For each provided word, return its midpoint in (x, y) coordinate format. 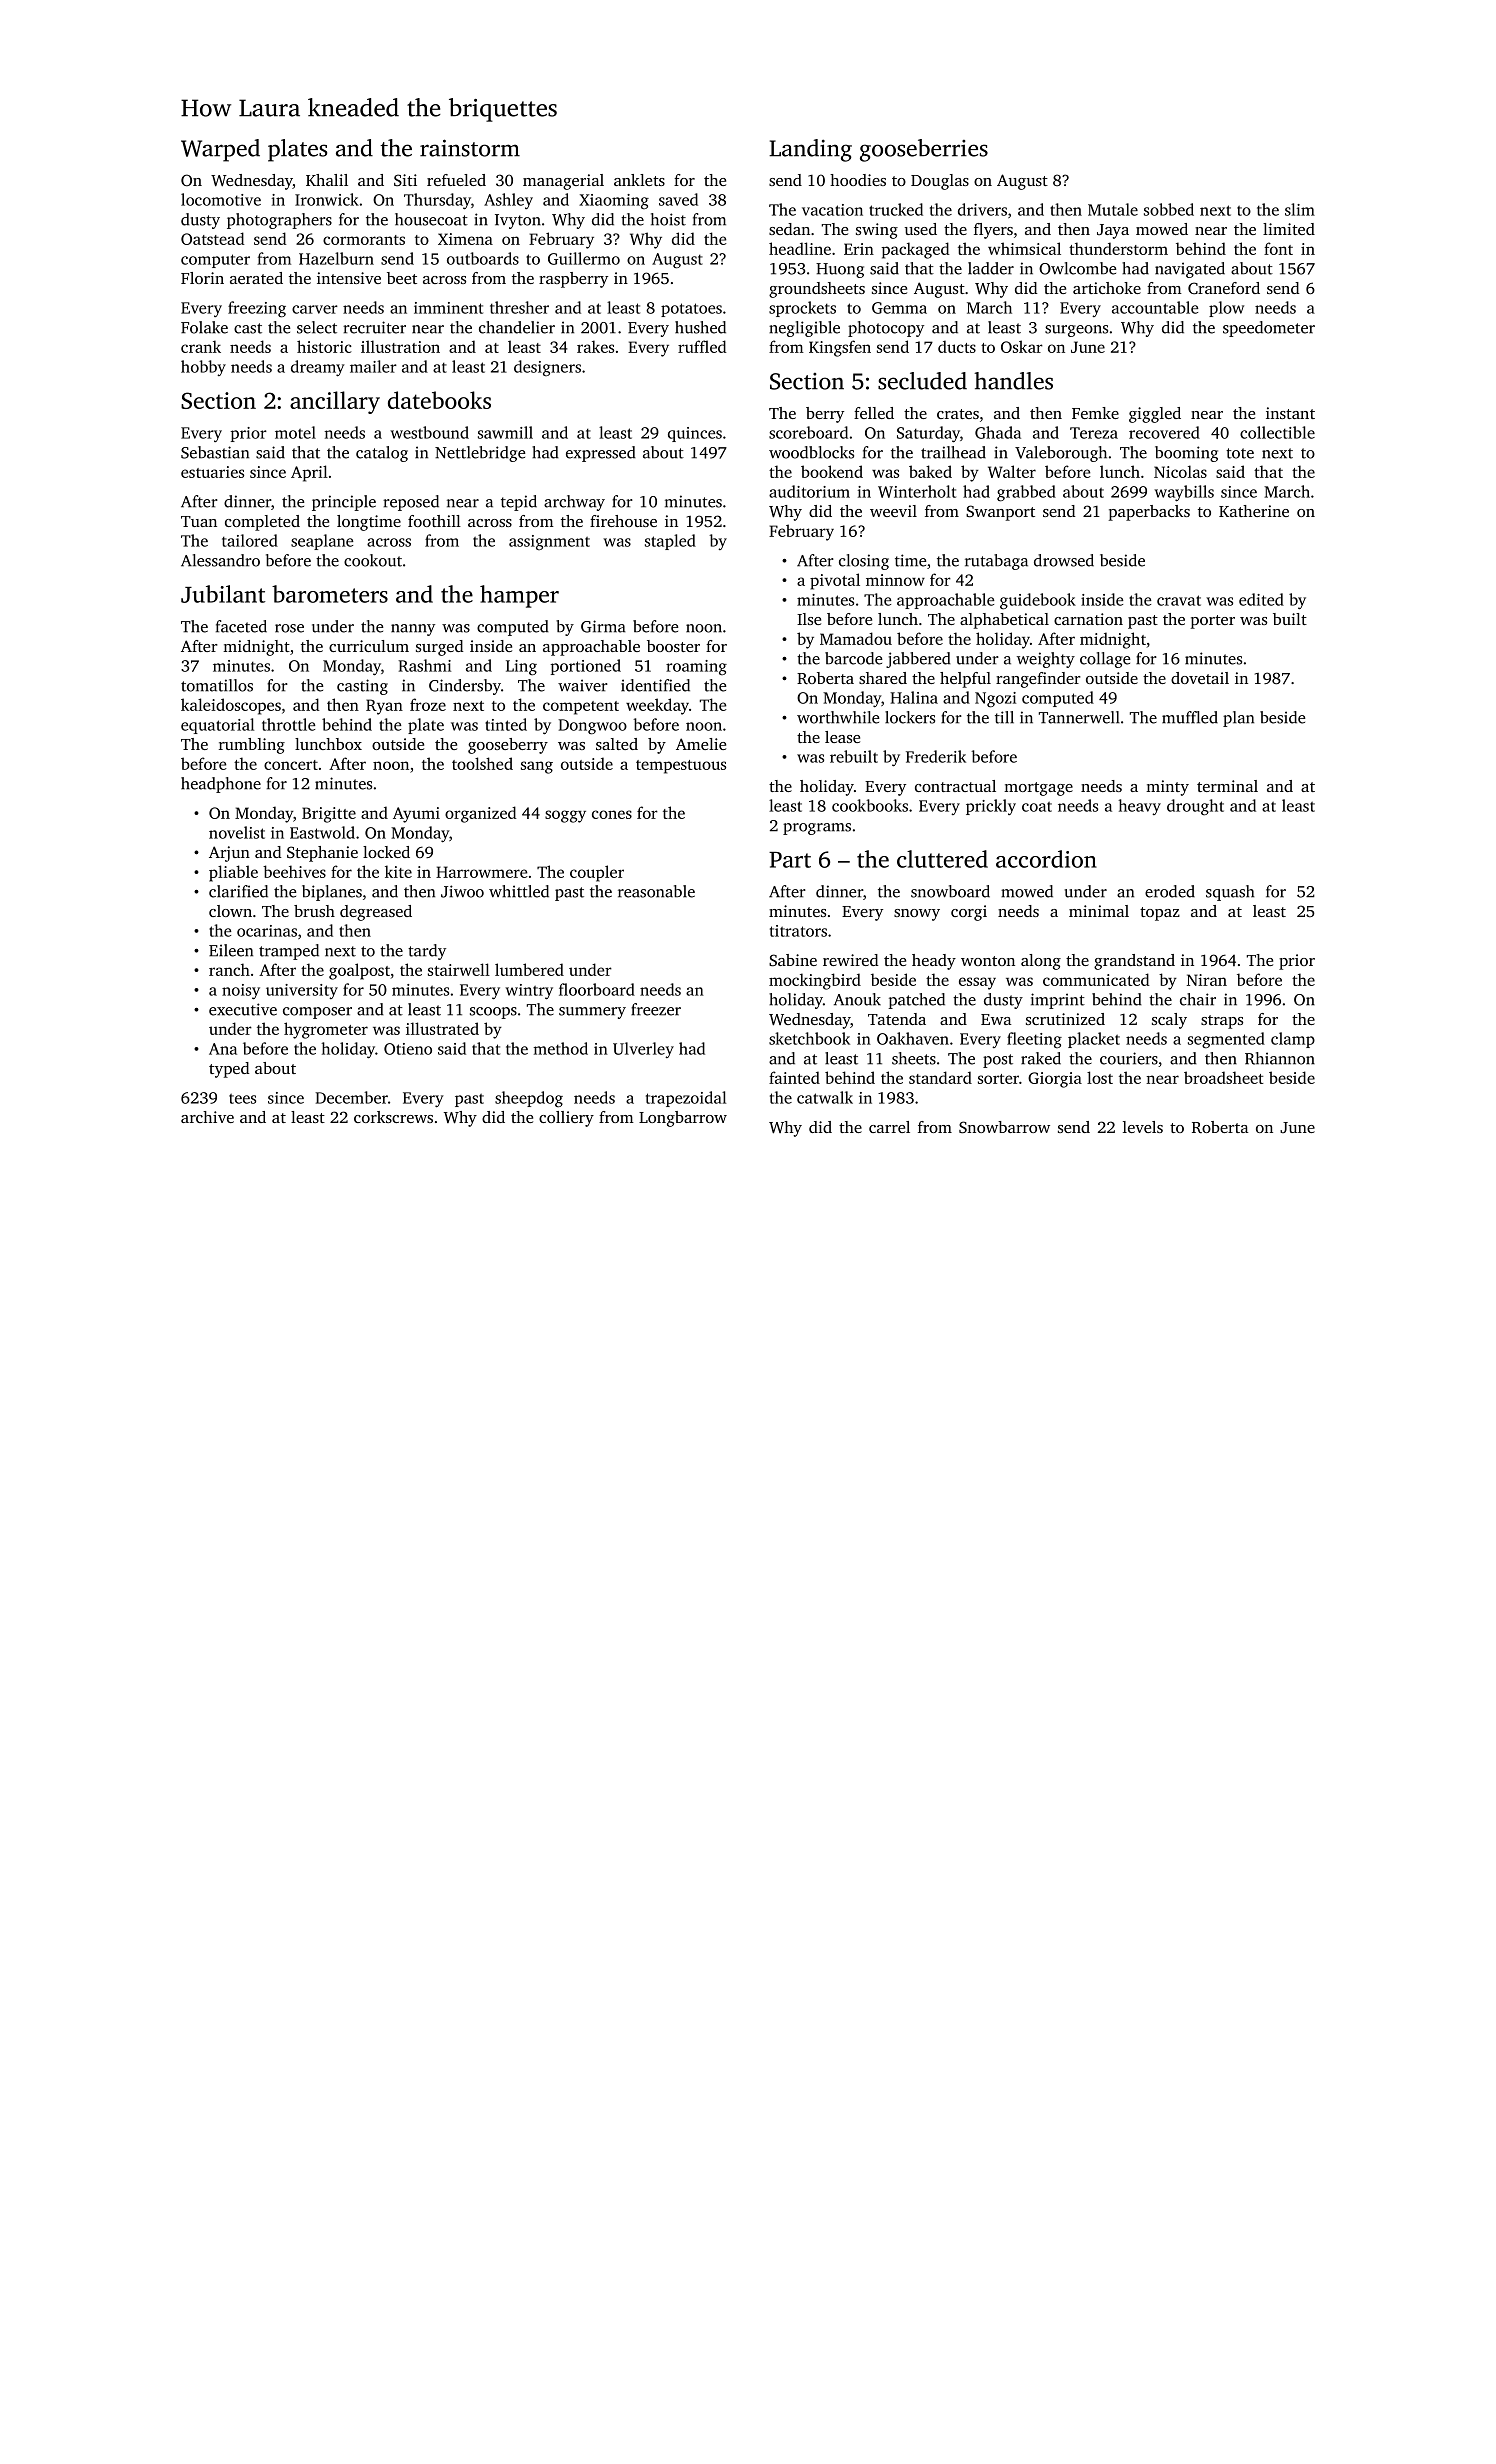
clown (230, 911)
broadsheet (1224, 1077)
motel (295, 432)
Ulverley (643, 1050)
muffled (1190, 717)
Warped (220, 150)
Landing (810, 150)
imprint (1058, 1001)
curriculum (369, 646)
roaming (696, 667)
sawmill (505, 432)
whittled (519, 891)
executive (243, 1009)
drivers (982, 209)
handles (1013, 381)
